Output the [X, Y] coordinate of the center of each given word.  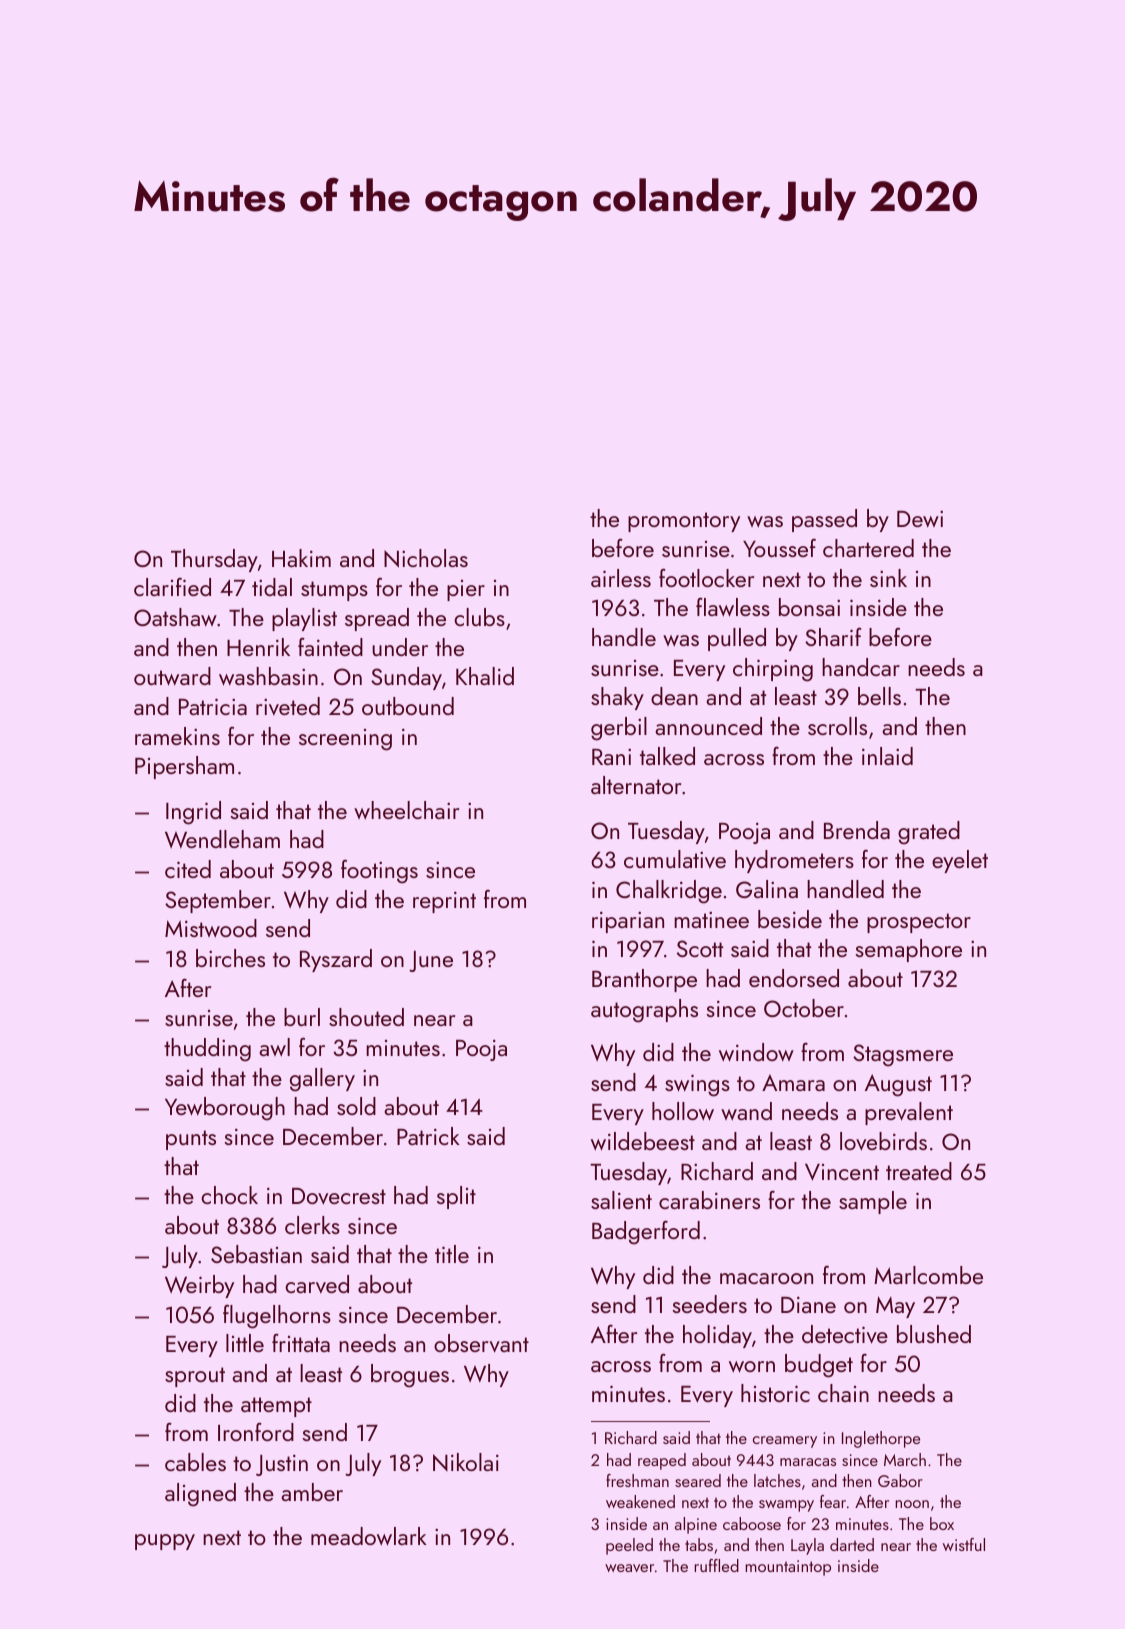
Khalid [485, 676]
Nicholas [426, 558]
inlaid [887, 756]
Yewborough [225, 1109]
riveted [288, 706]
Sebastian [256, 1254]
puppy [165, 1542]
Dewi [920, 519]
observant [481, 1343]
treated [919, 1171]
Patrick [428, 1136]
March [905, 1459]
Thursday [214, 560]
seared [698, 1480]
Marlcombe [928, 1275]
